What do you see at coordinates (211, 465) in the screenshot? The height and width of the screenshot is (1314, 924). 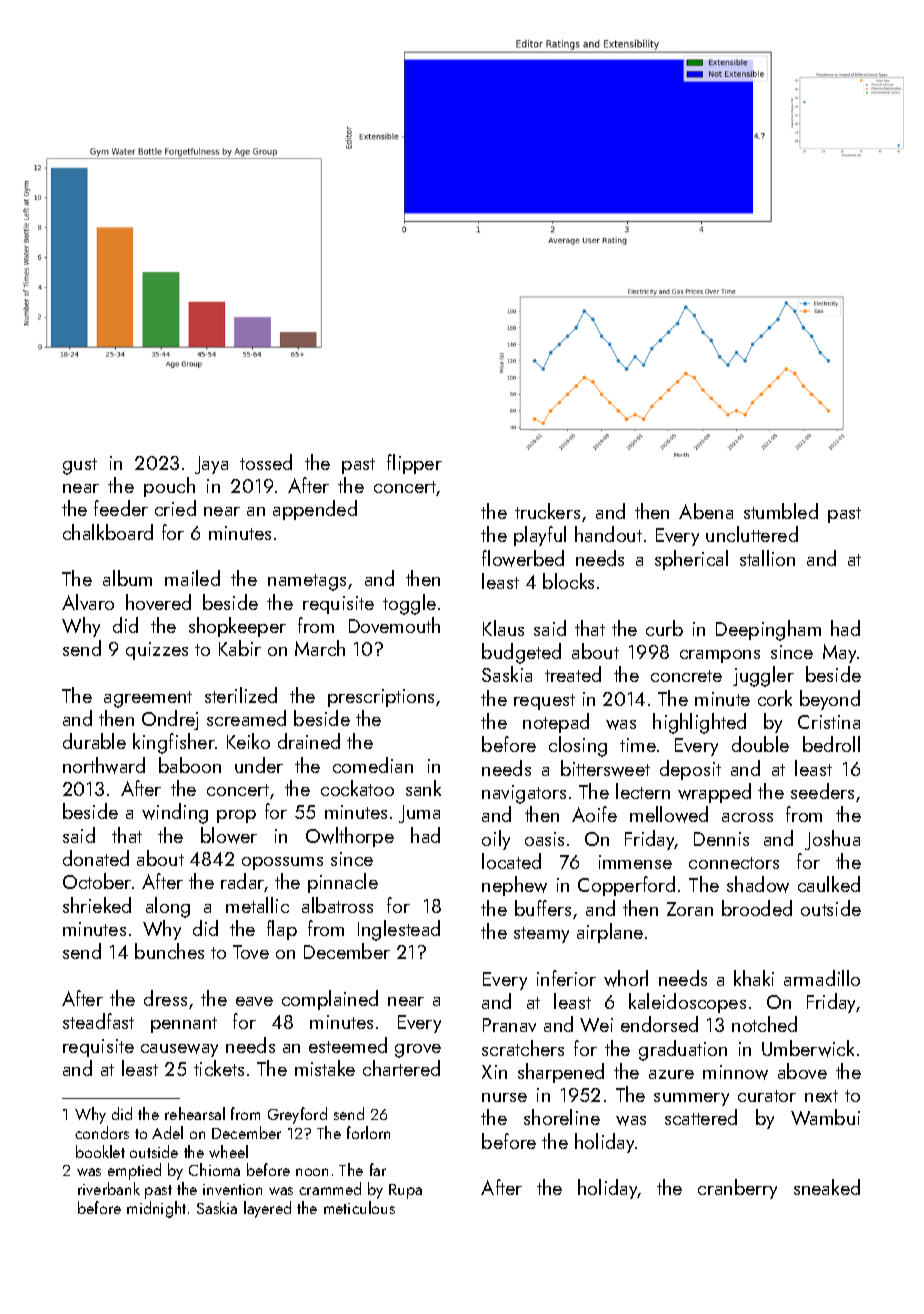 I see `Jaya` at bounding box center [211, 465].
